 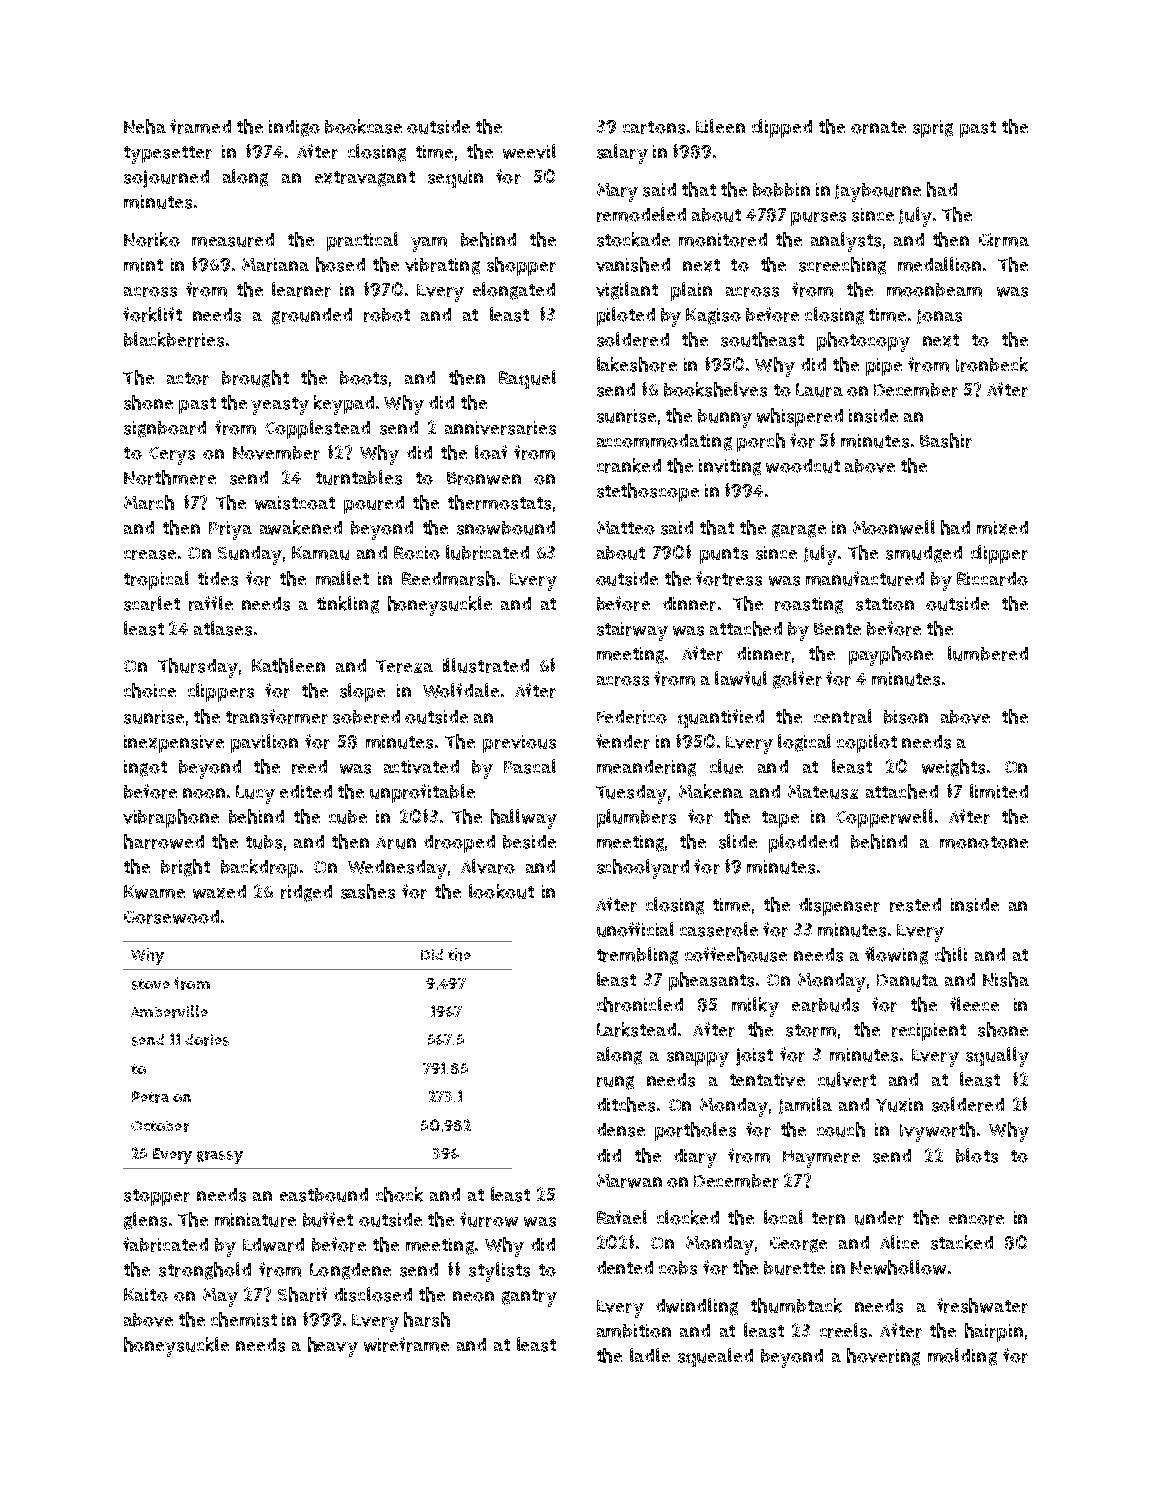 I want to click on lookout, so click(x=501, y=891).
